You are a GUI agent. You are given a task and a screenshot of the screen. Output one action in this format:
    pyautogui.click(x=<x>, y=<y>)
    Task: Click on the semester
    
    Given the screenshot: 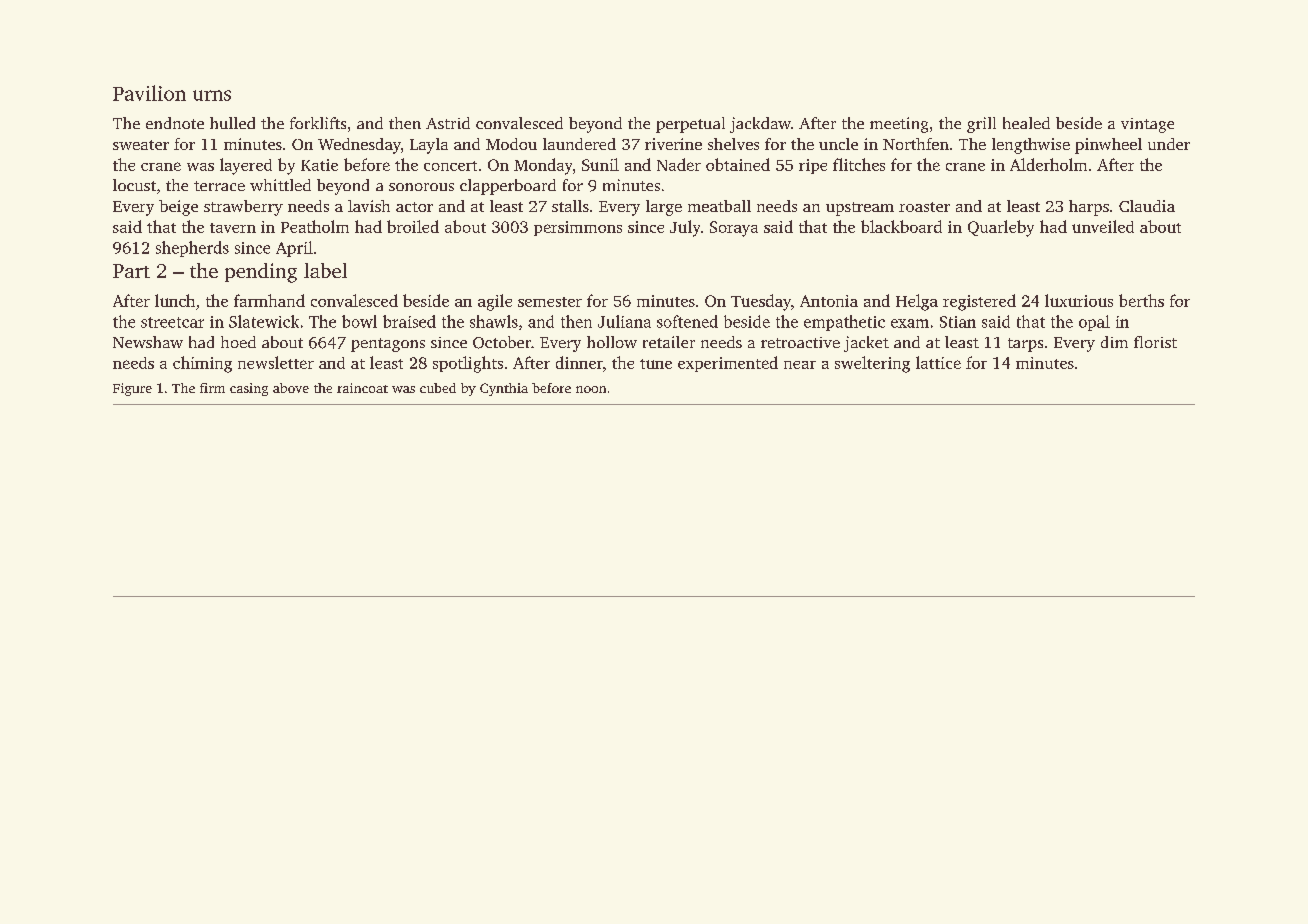 What is the action you would take?
    pyautogui.click(x=550, y=302)
